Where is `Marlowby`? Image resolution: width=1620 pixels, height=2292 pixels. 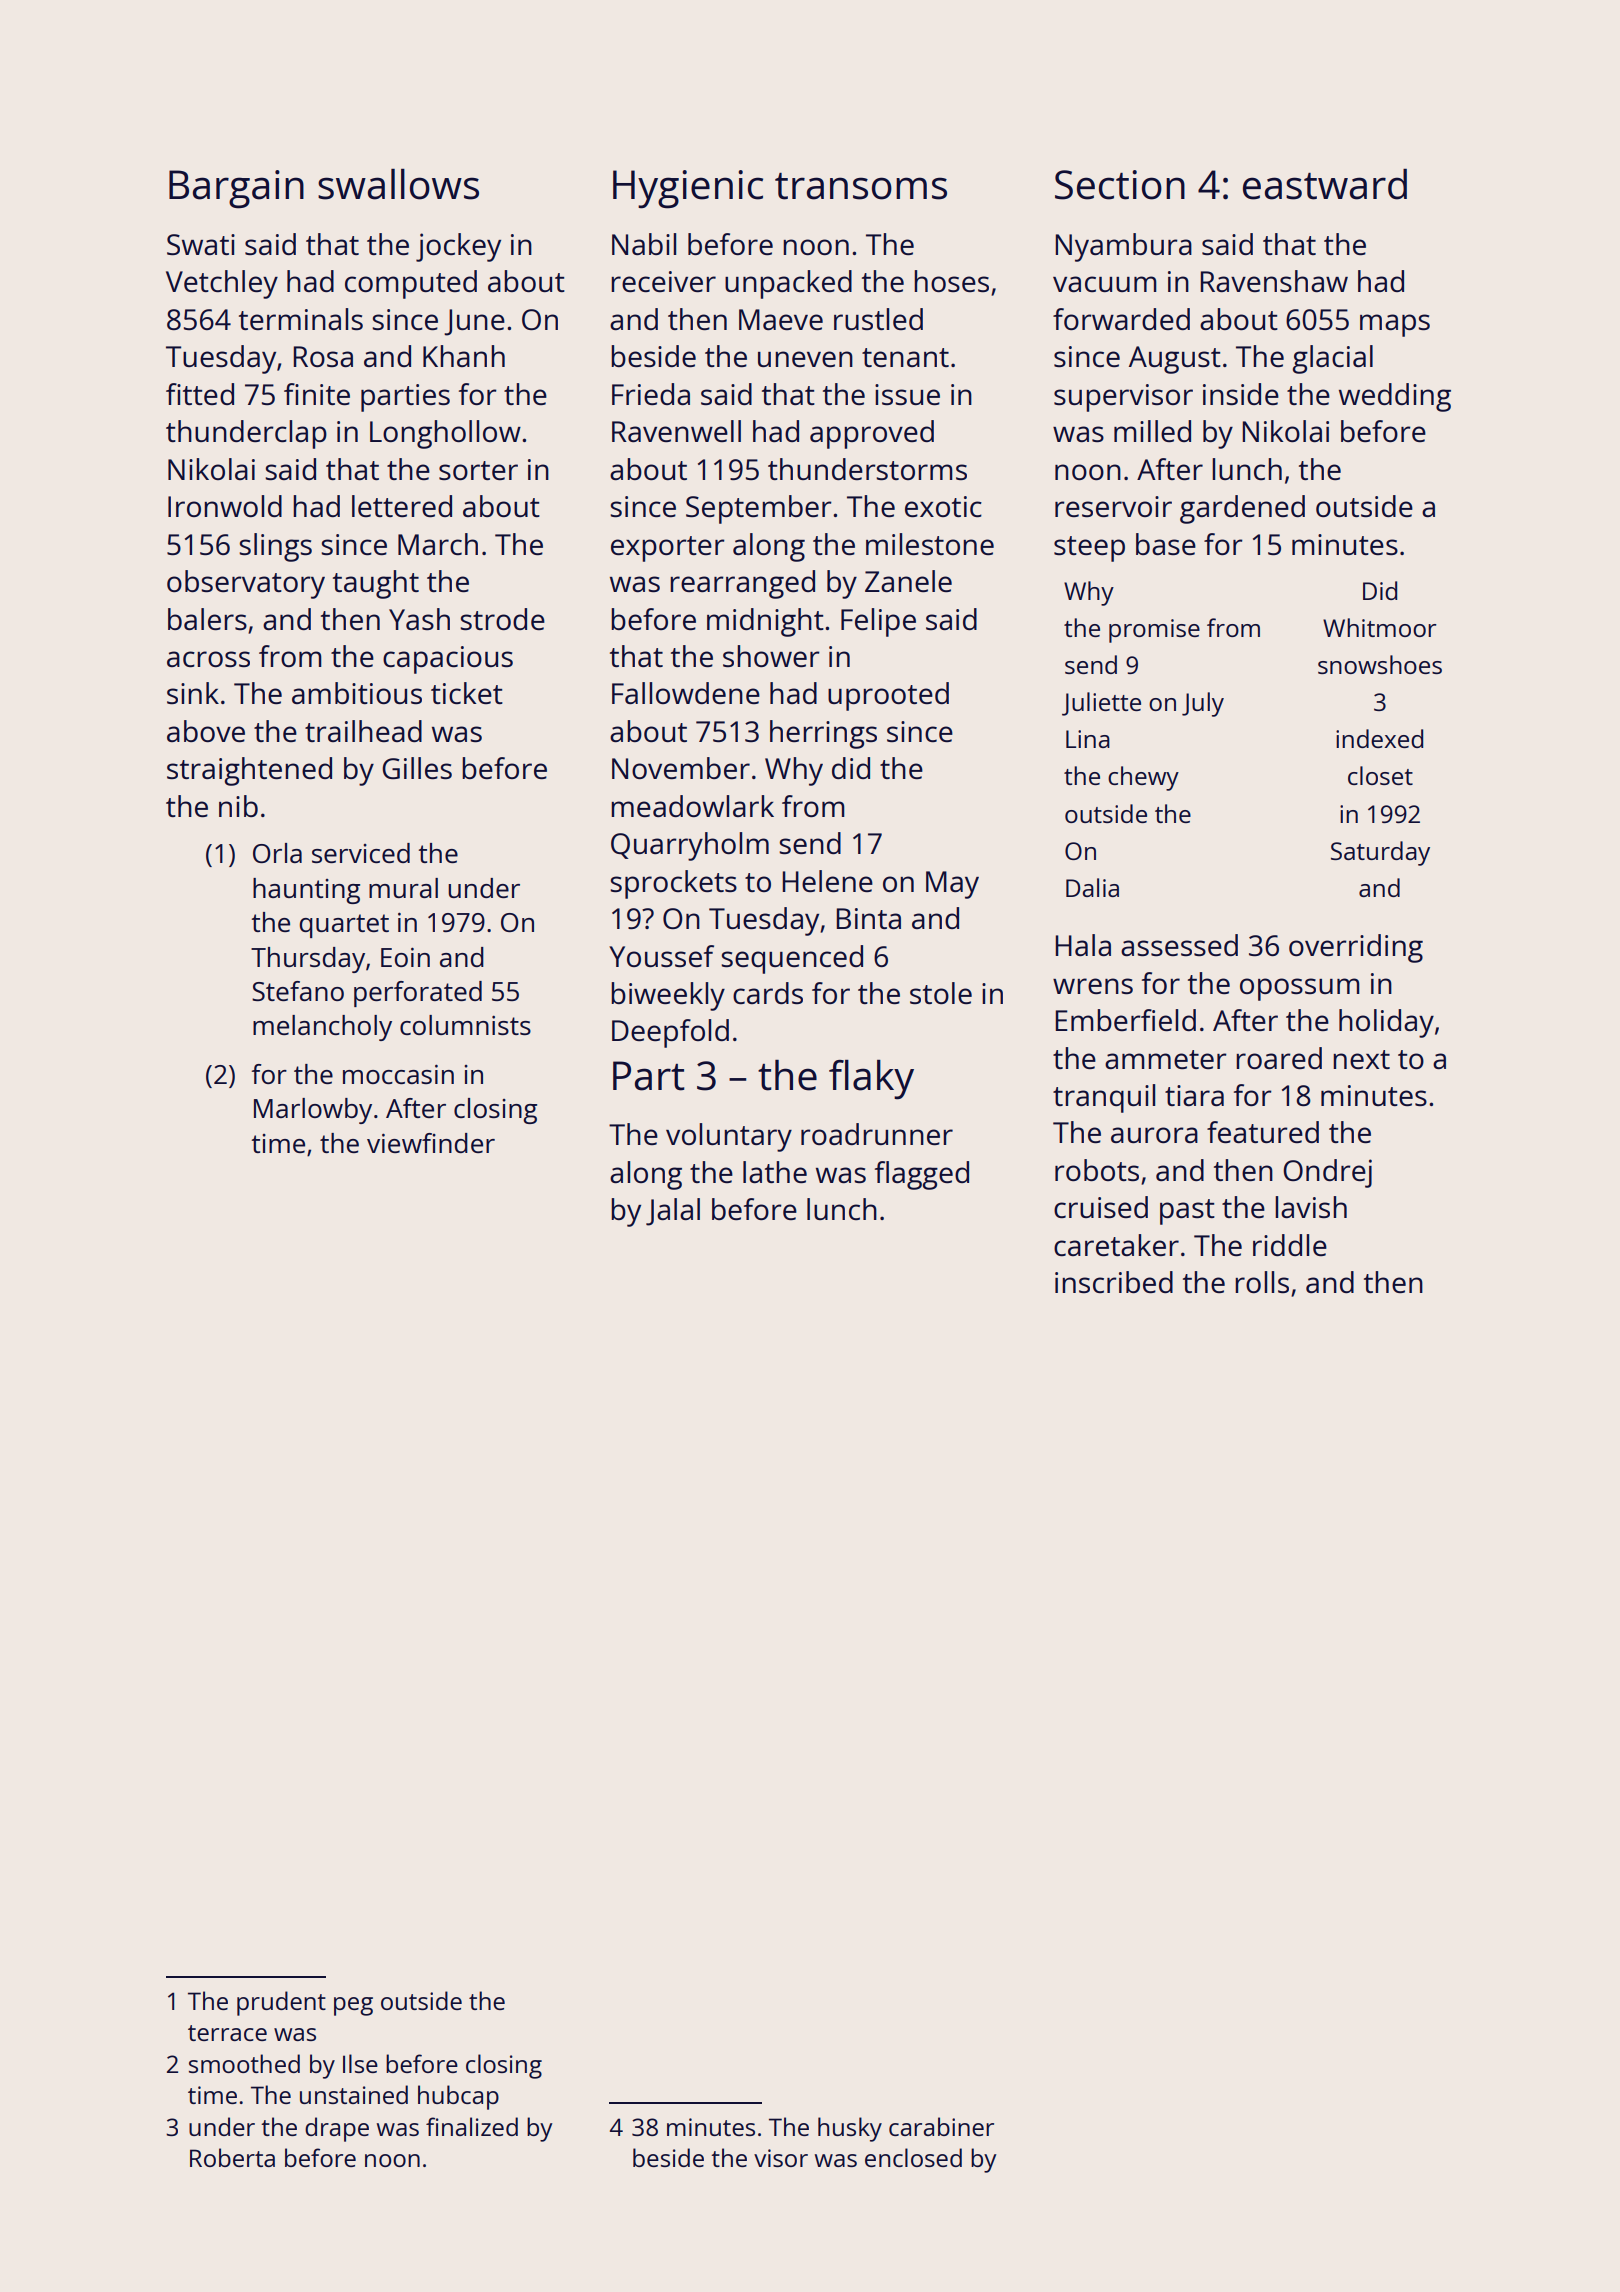
Marlowby is located at coordinates (313, 1111).
